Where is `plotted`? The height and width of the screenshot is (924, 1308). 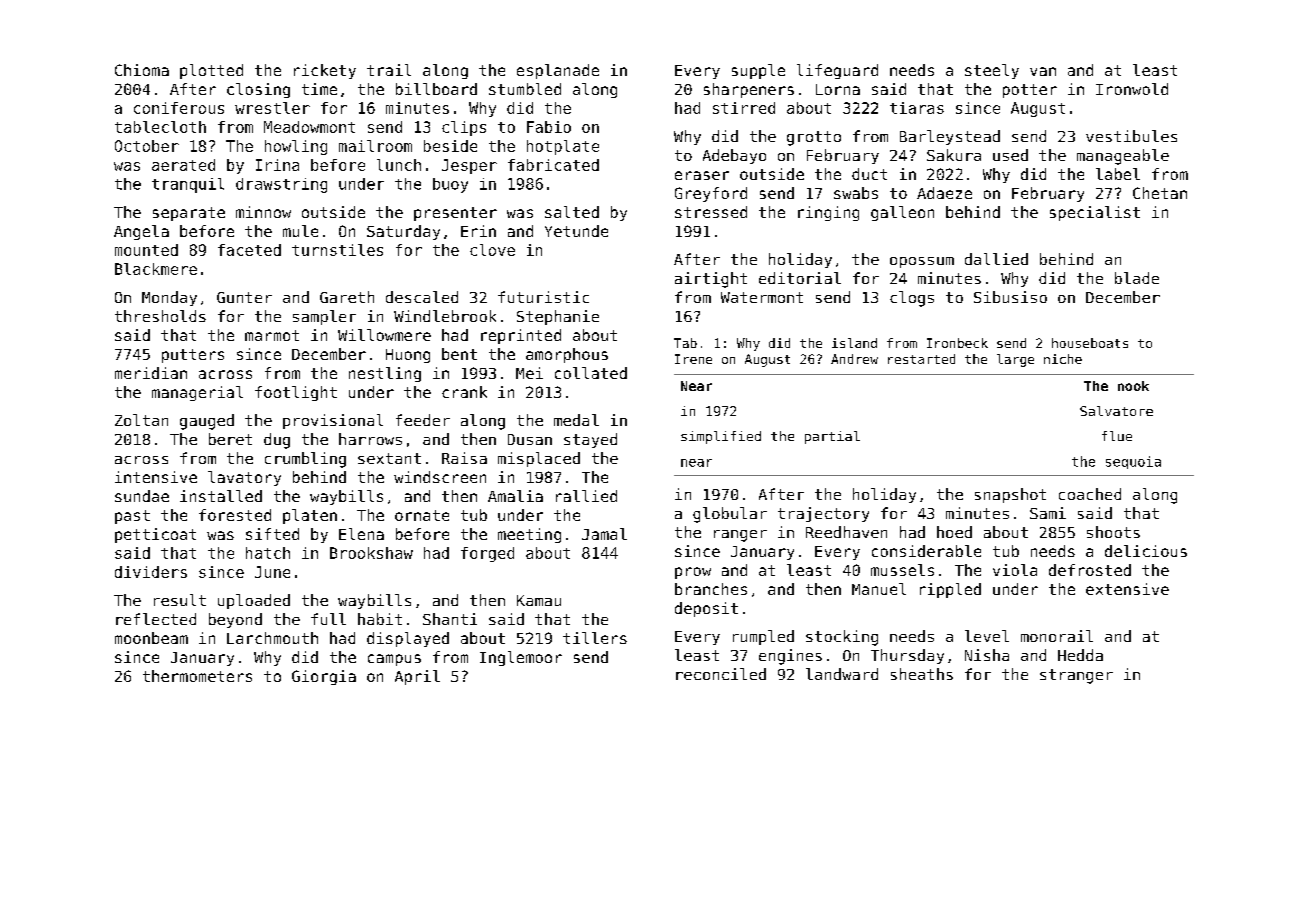 plotted is located at coordinates (211, 71).
